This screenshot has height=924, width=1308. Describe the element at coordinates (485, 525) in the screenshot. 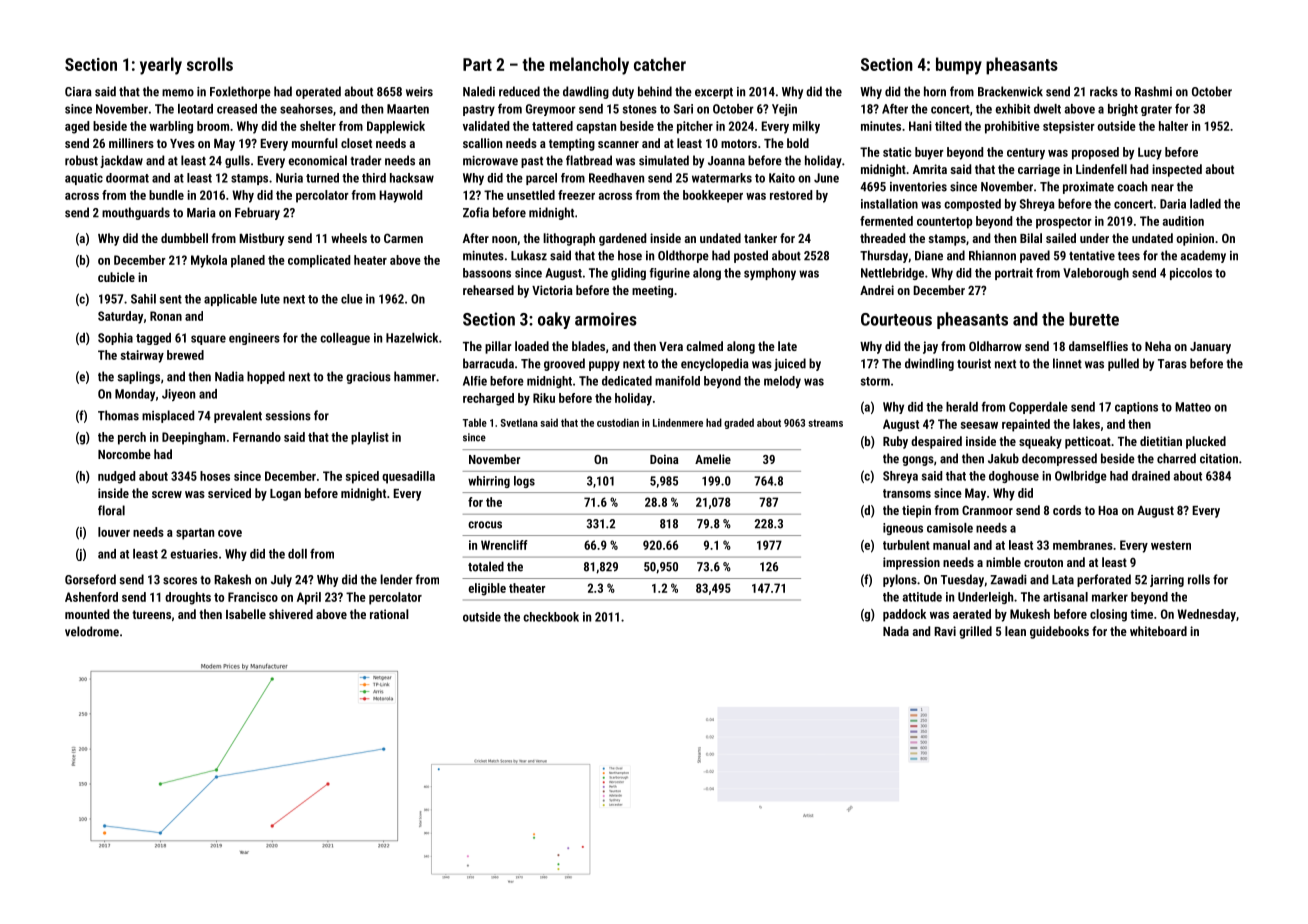

I see `crocus` at that location.
